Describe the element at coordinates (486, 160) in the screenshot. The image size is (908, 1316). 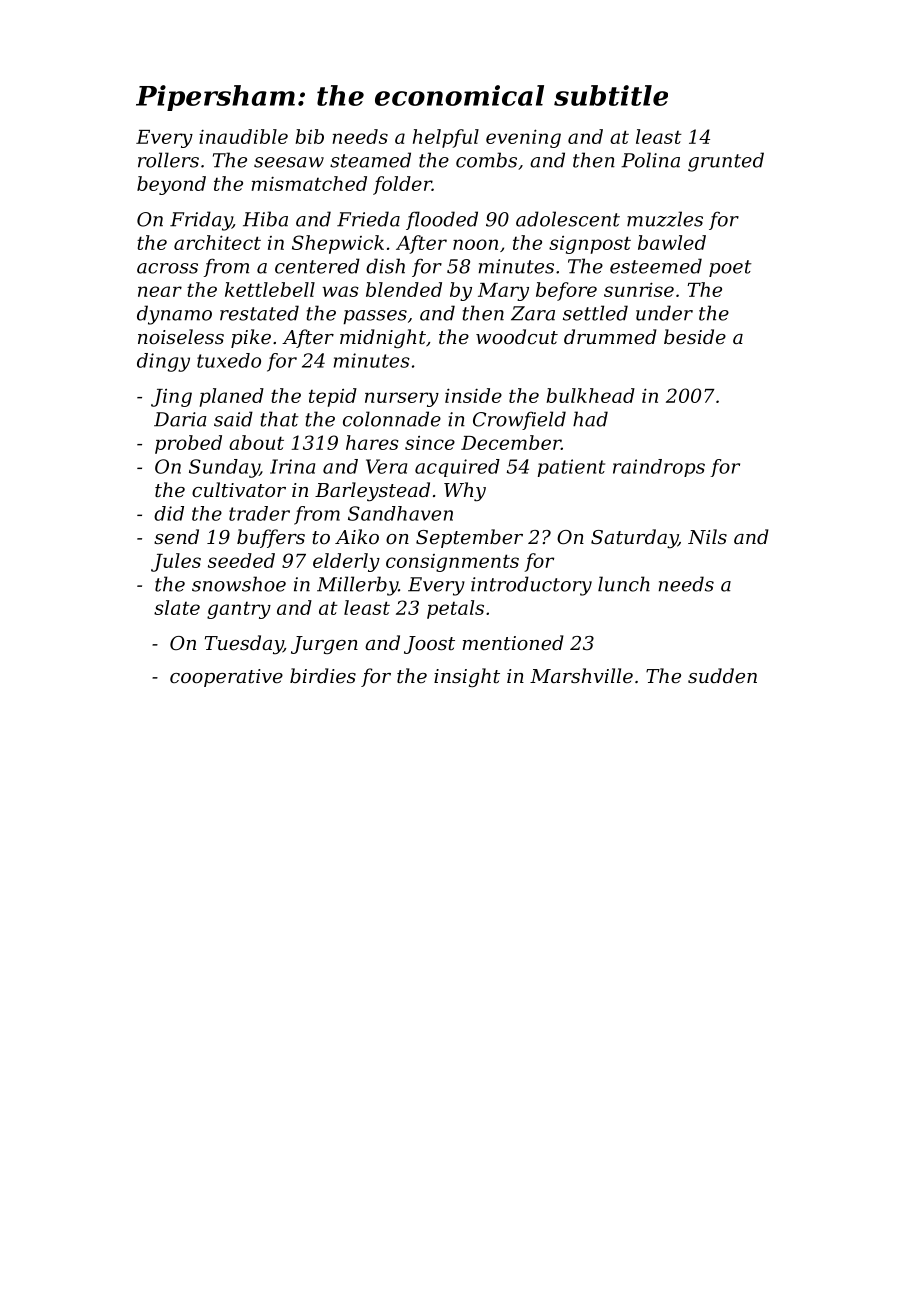
I see `combs` at that location.
